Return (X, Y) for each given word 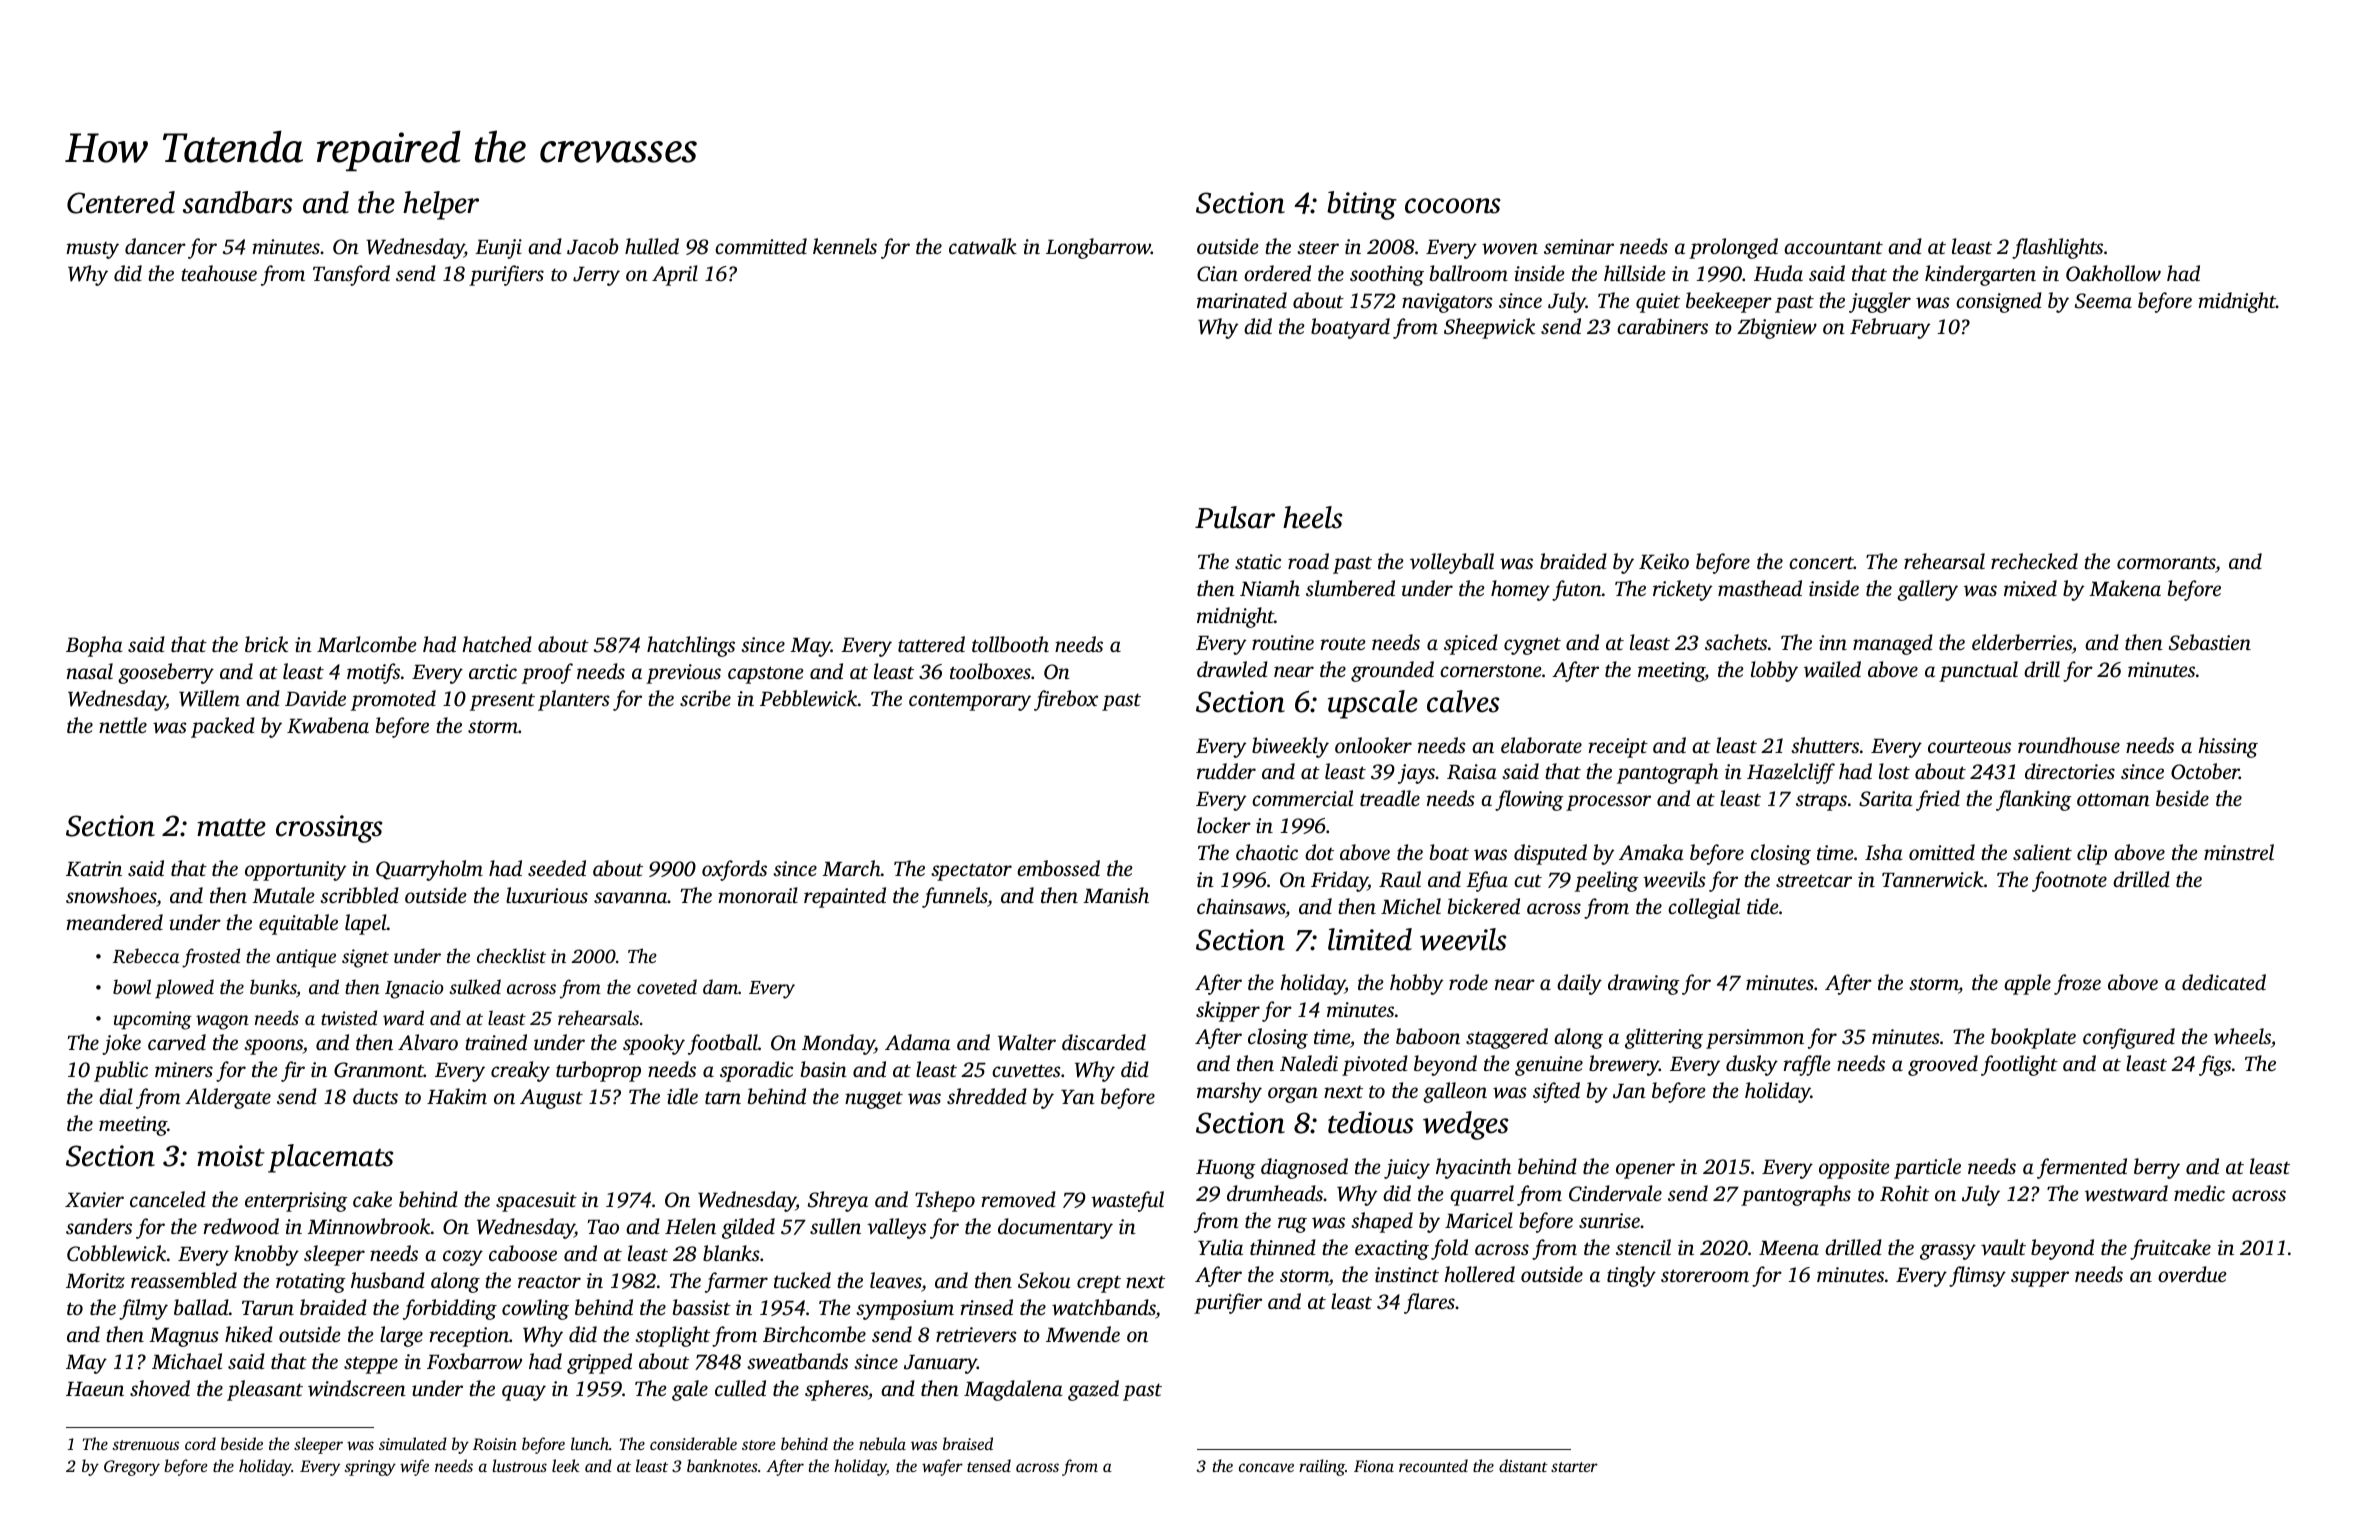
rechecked (2034, 561)
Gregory (132, 1468)
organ (1293, 1095)
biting (1362, 205)
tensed (989, 1465)
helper (441, 205)
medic (2199, 1193)
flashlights (2057, 248)
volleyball (1452, 563)
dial (116, 1096)
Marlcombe (367, 644)
